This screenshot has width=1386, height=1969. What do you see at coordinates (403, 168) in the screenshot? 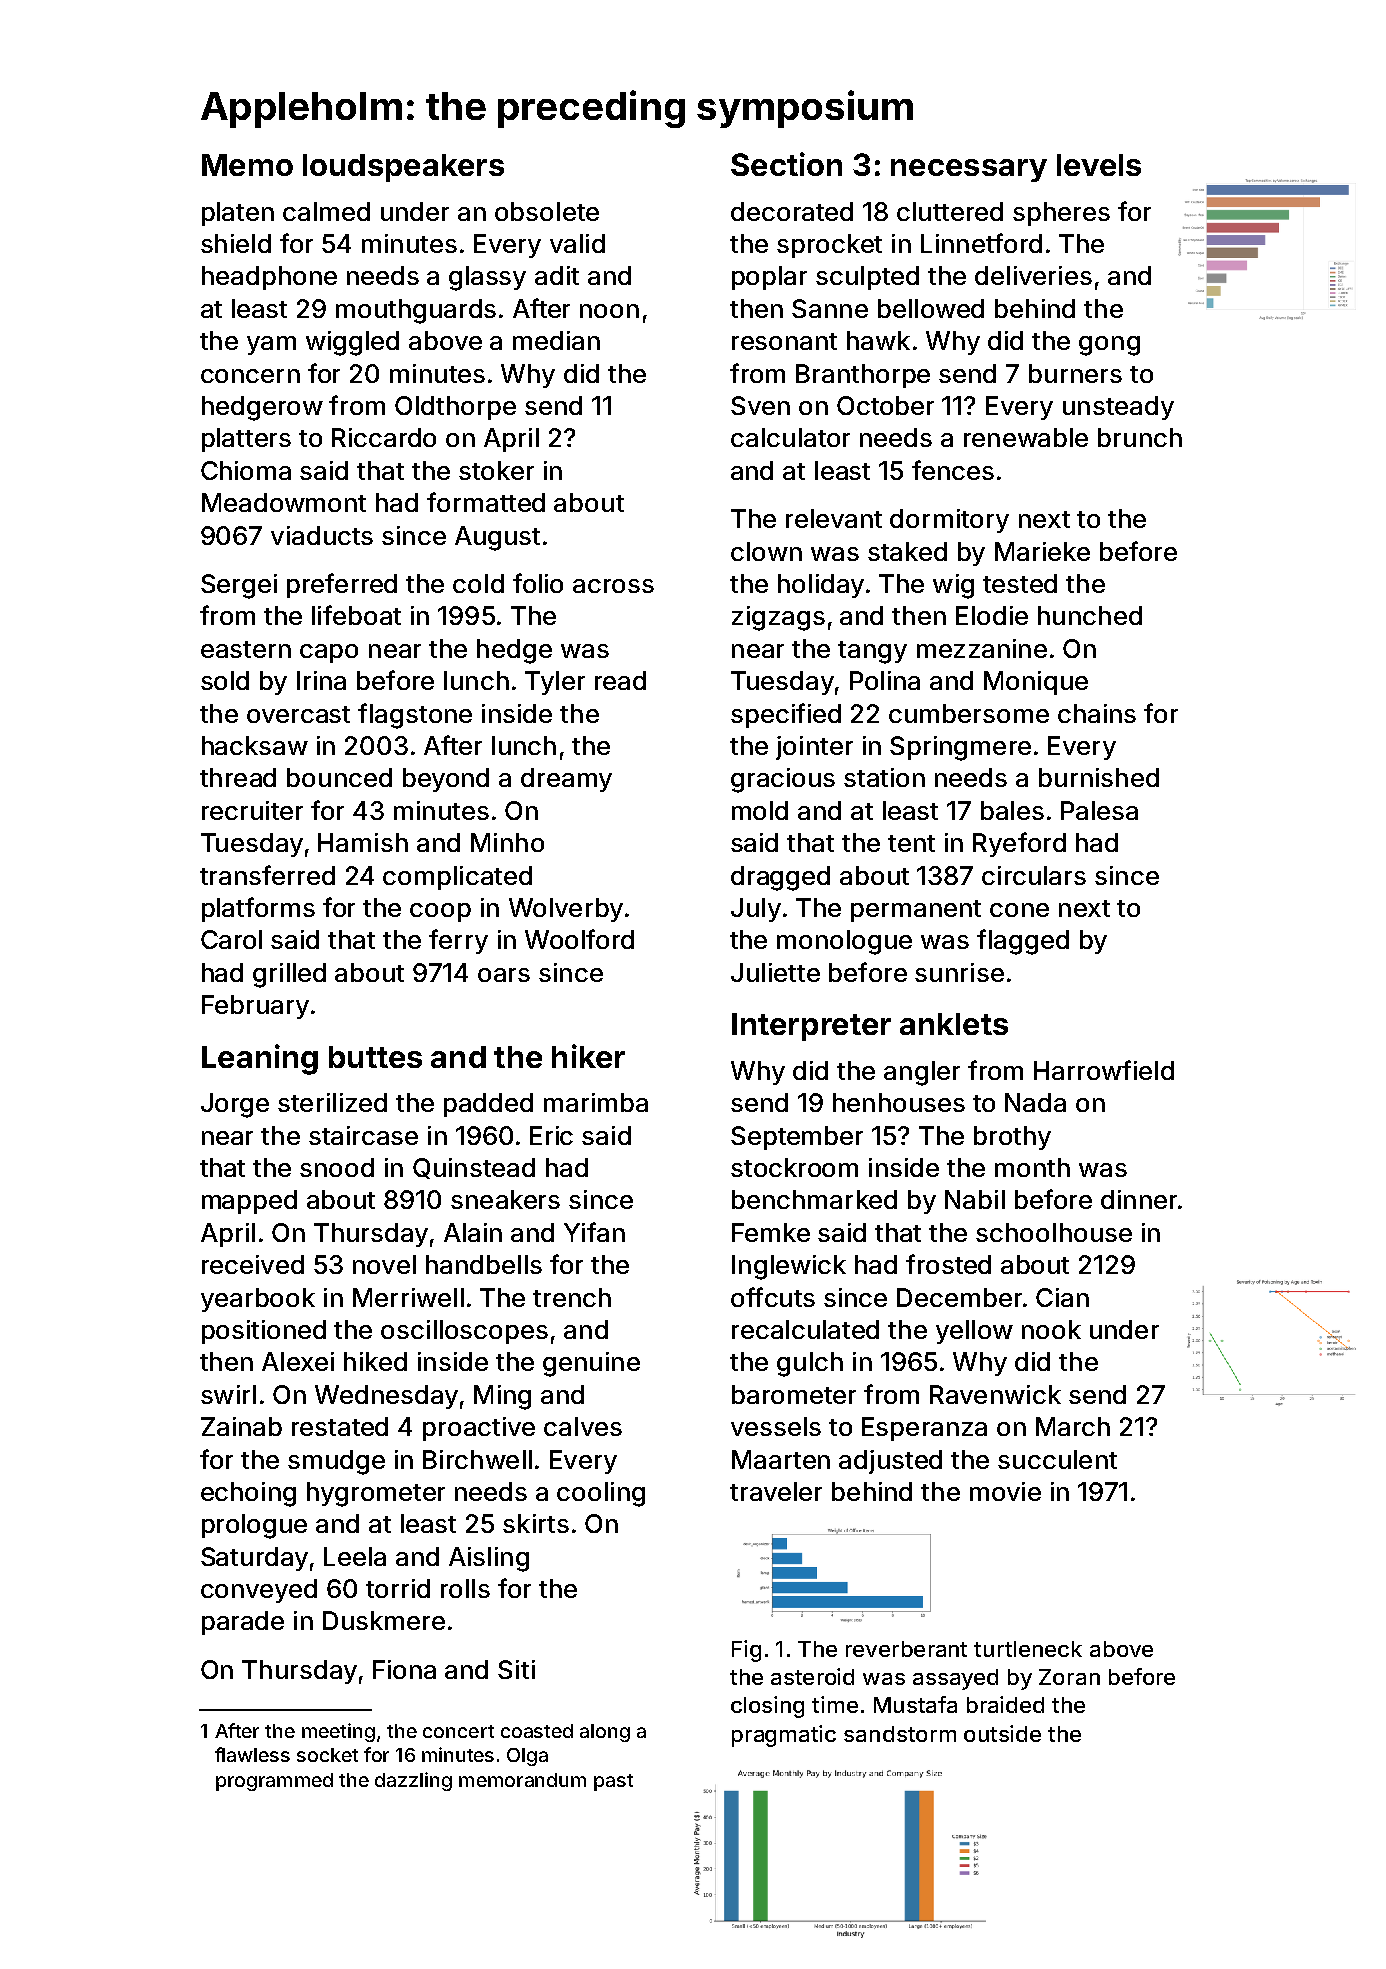
I see `loudspeakers` at bounding box center [403, 168].
